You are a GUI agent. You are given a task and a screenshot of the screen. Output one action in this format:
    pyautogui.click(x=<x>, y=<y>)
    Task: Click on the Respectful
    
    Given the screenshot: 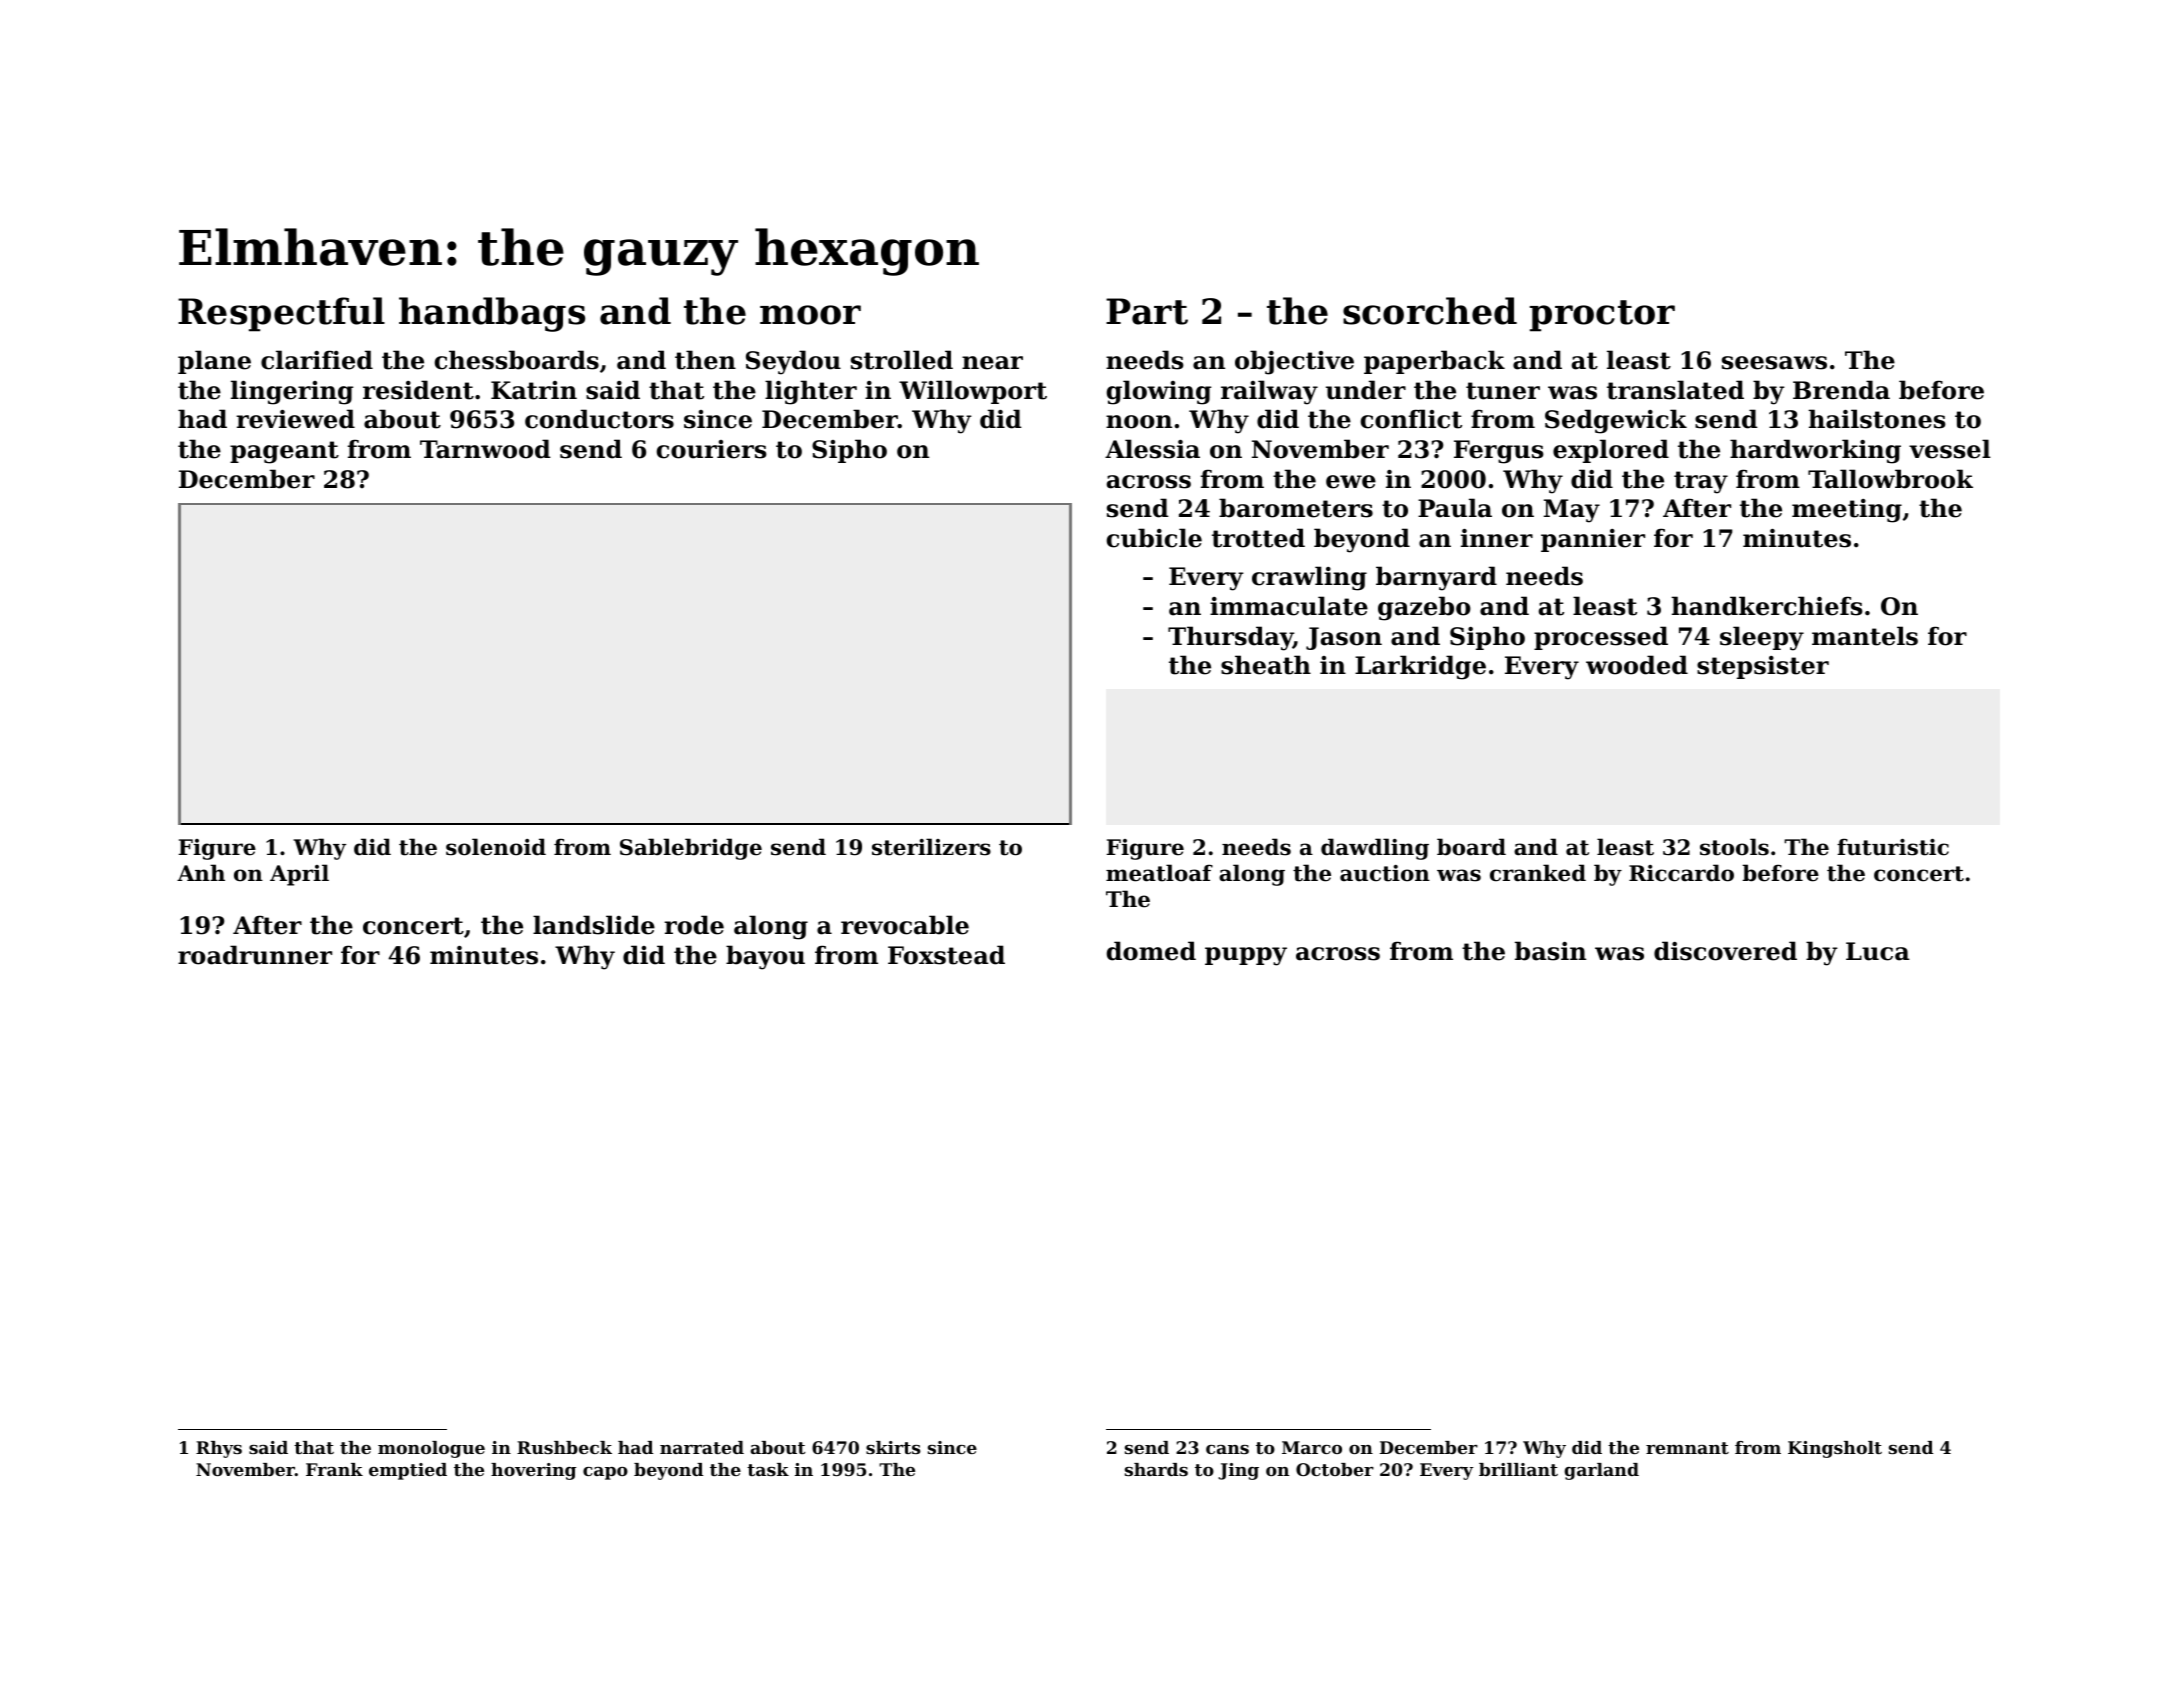 What is the action you would take?
    pyautogui.click(x=281, y=314)
